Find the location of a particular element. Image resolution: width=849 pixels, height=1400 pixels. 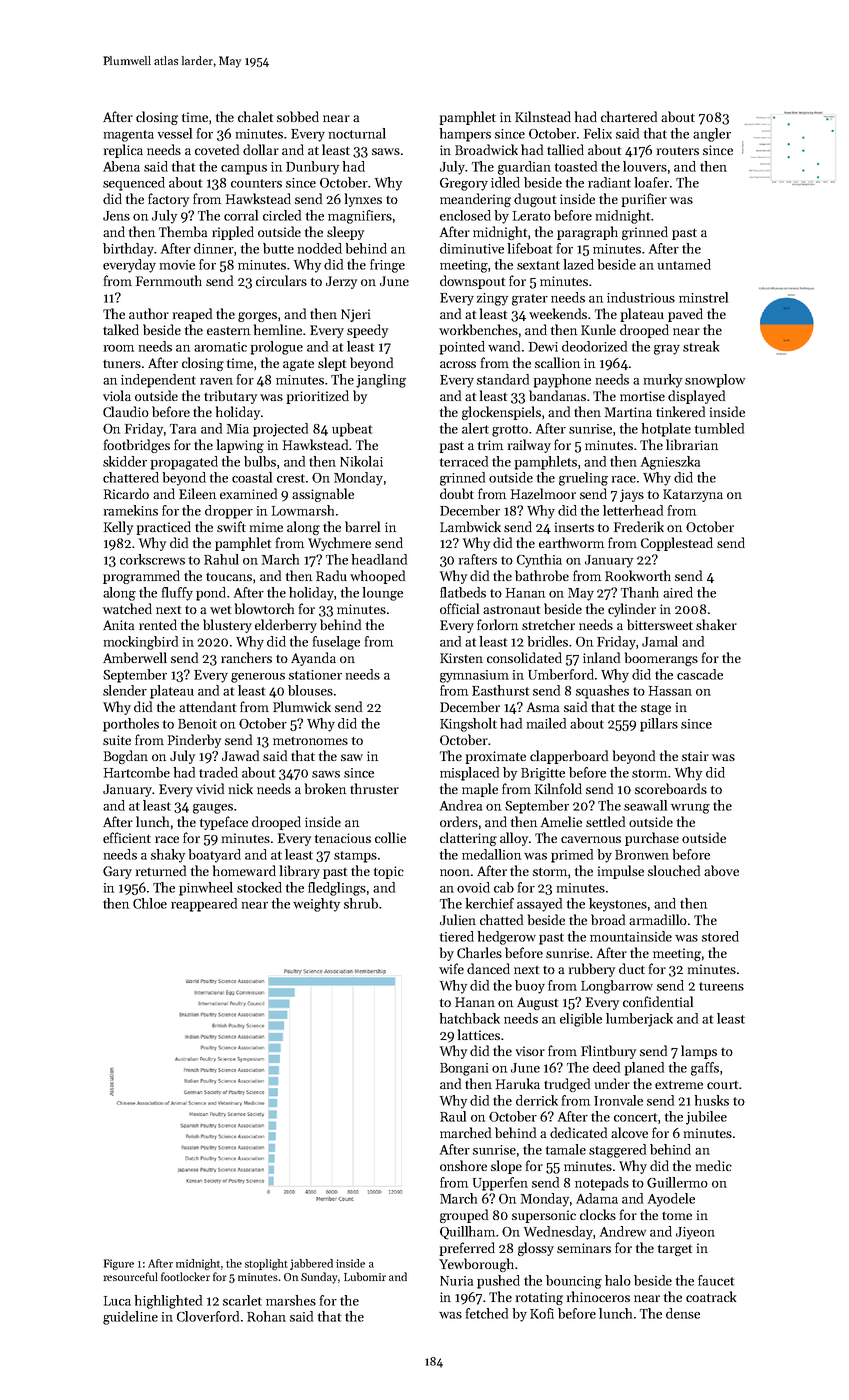

bouncing is located at coordinates (574, 1282).
